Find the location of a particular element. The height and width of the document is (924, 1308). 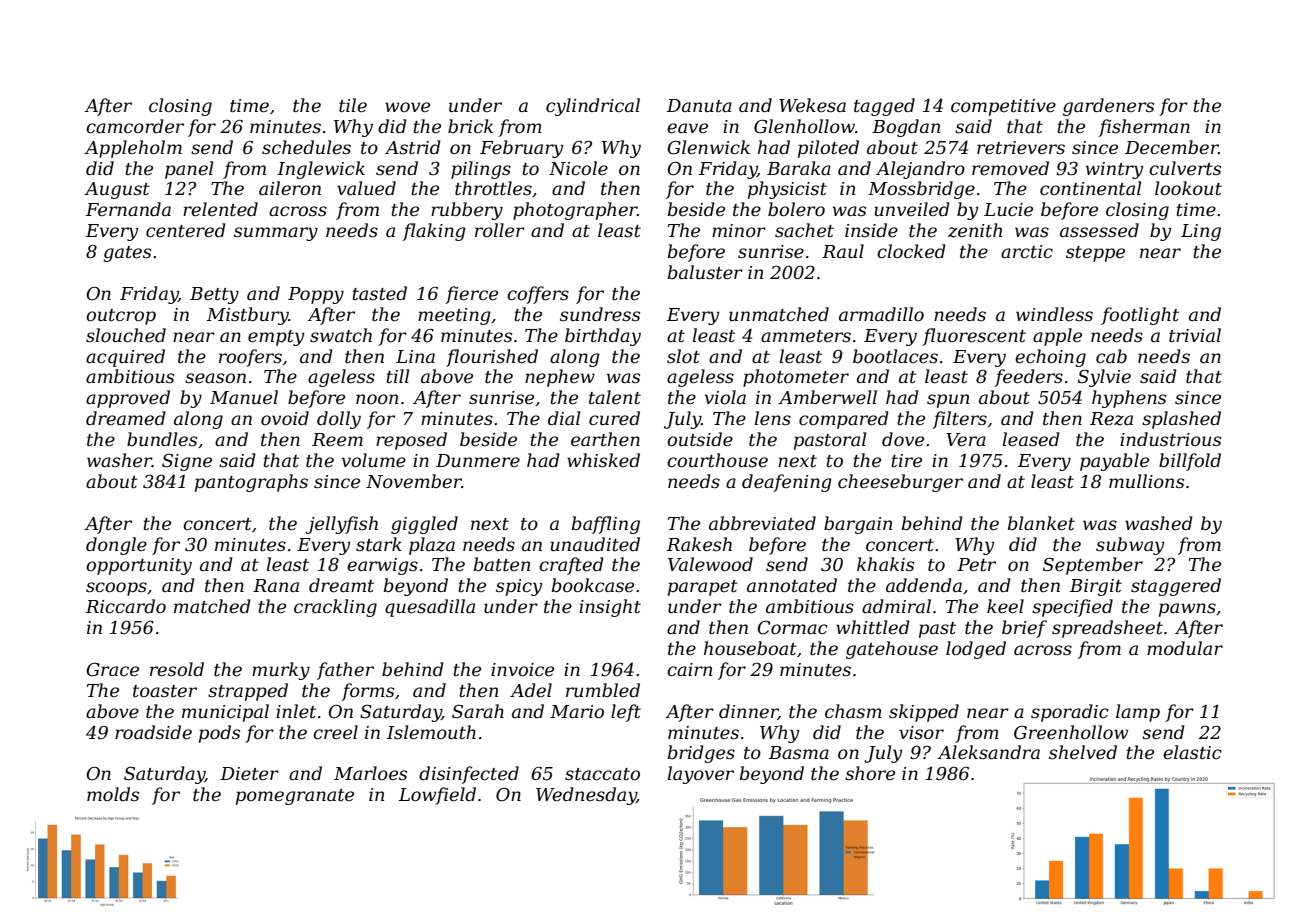

cairn is located at coordinates (689, 670).
